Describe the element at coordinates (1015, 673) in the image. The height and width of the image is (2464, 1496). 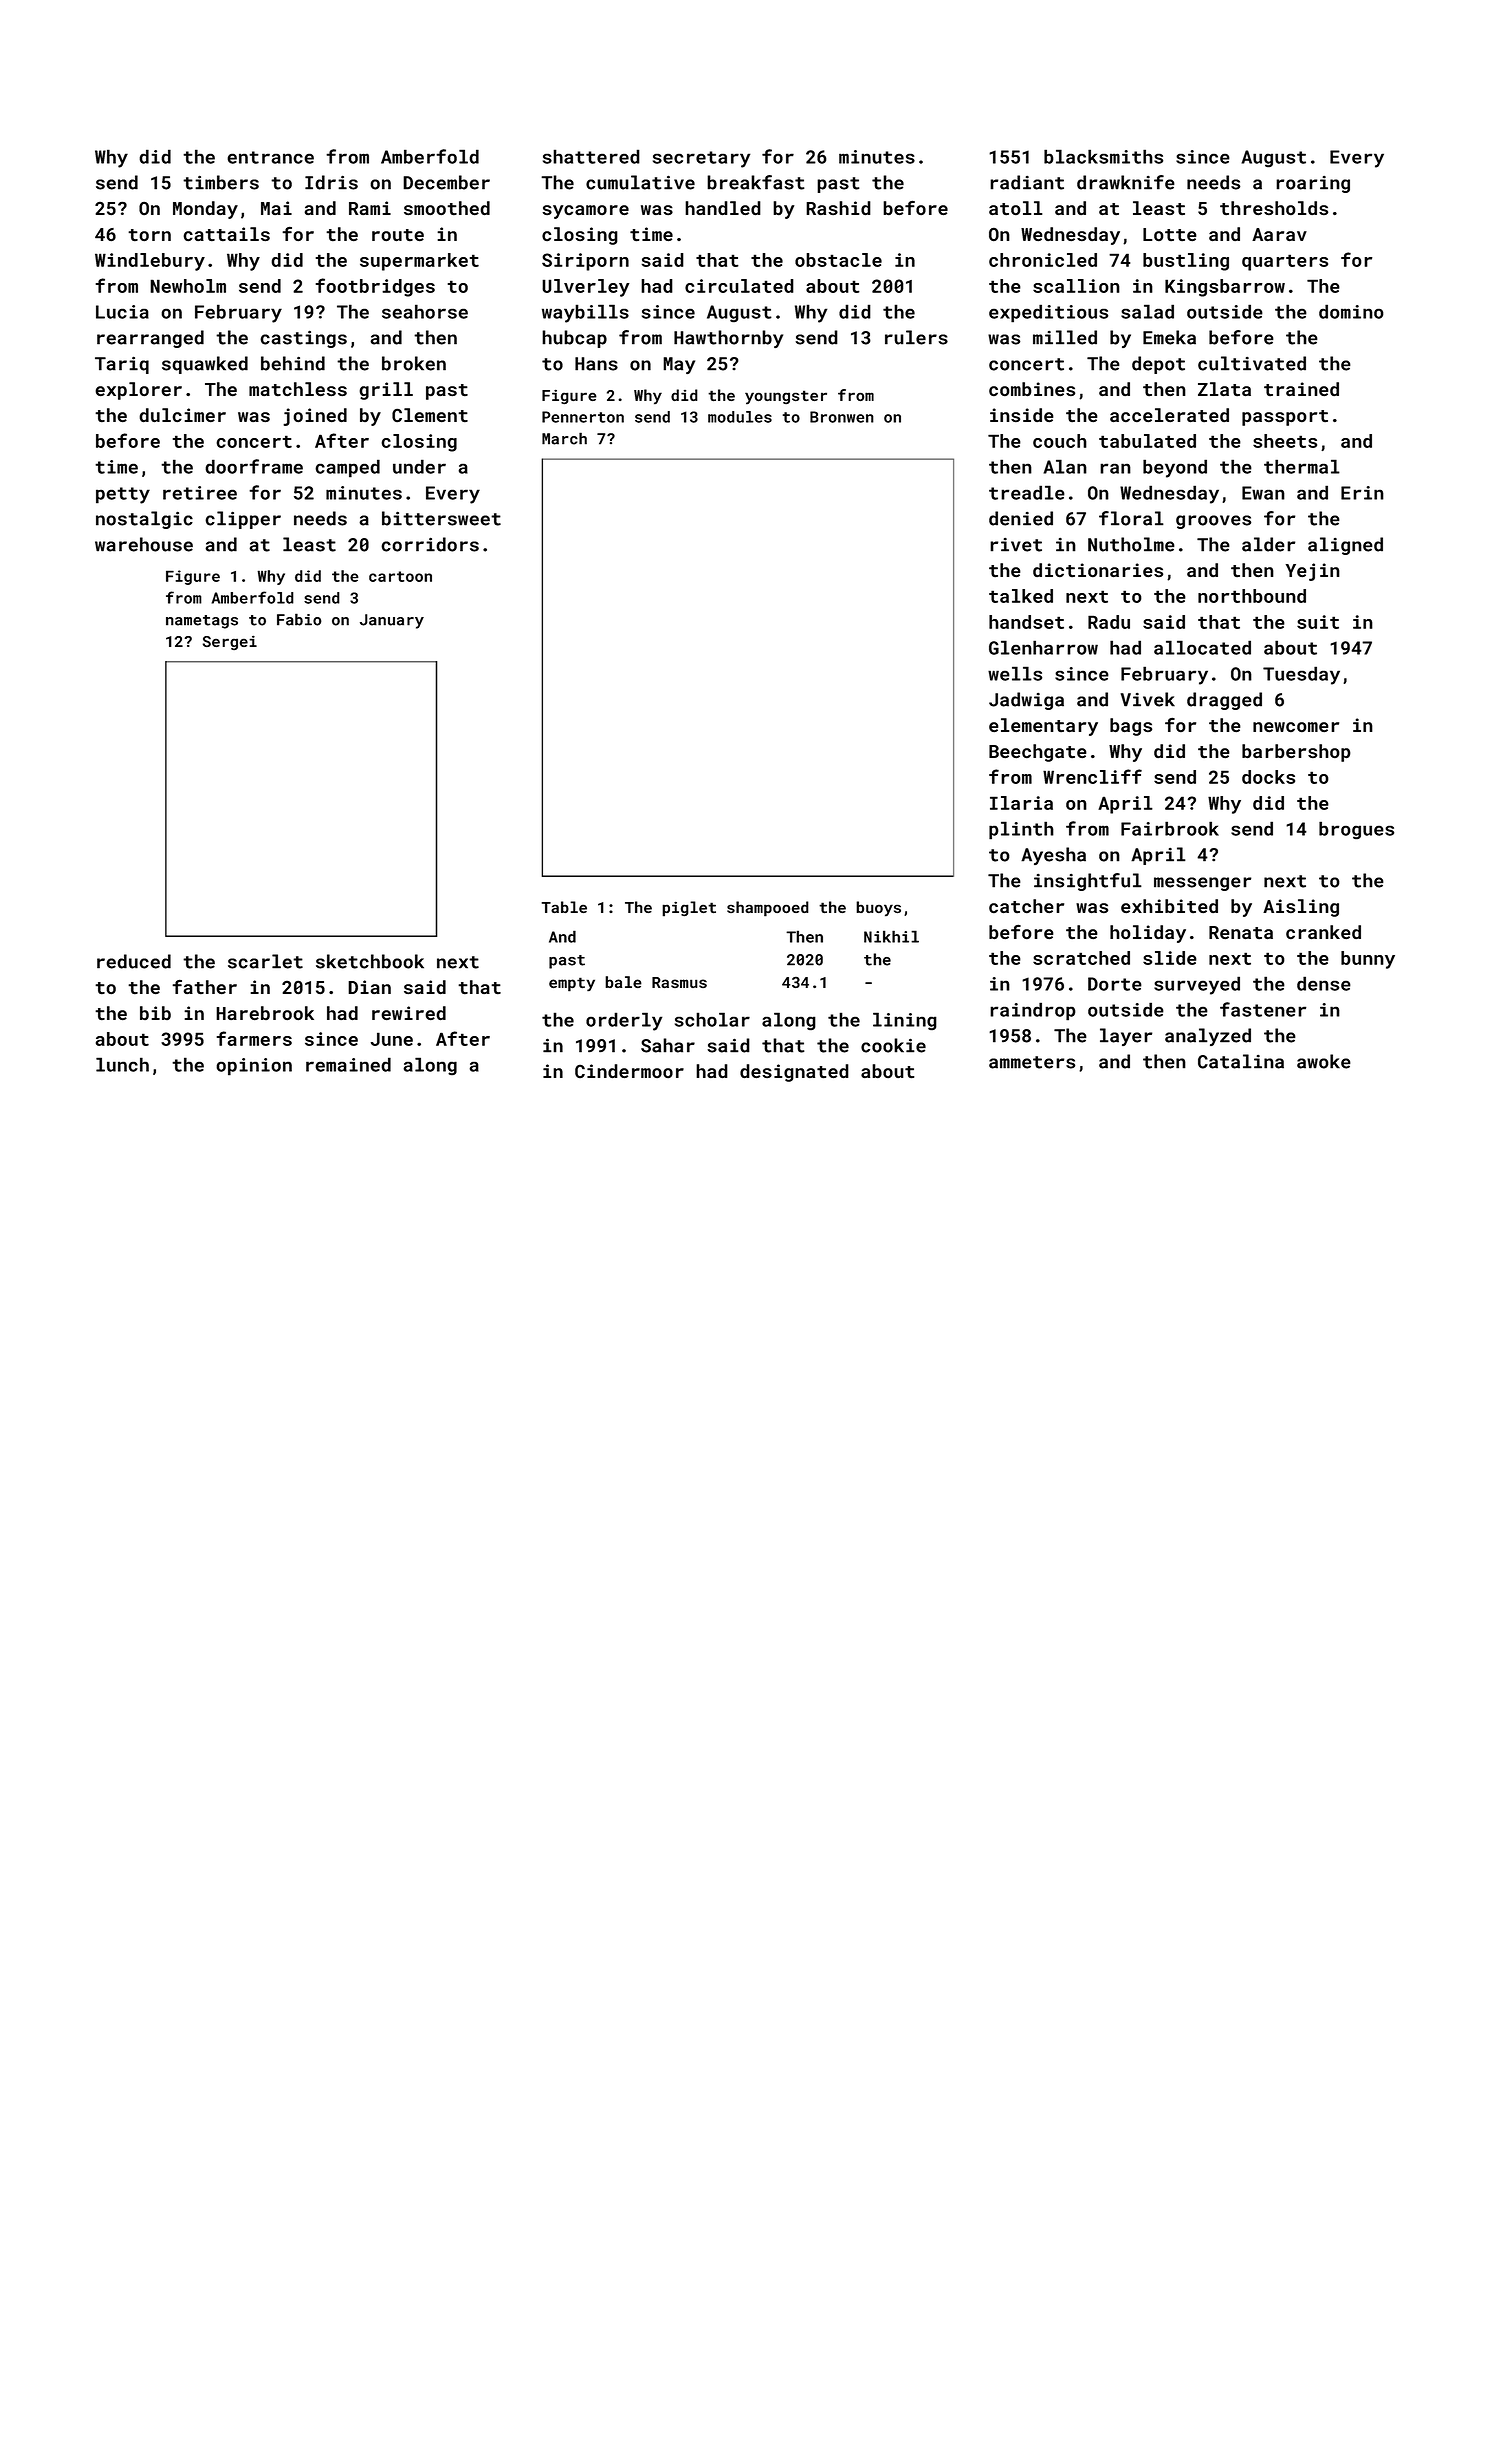
I see `wells` at that location.
